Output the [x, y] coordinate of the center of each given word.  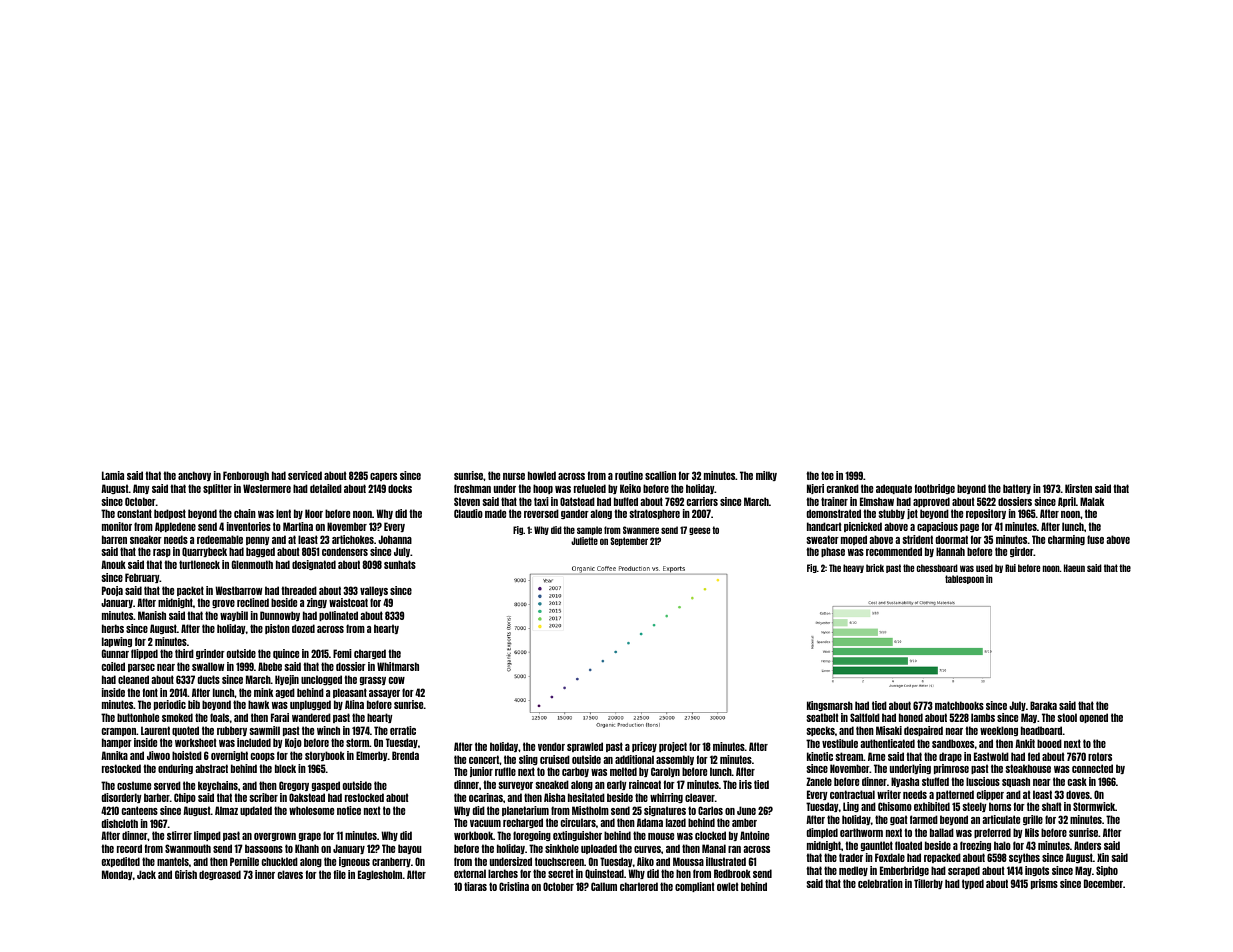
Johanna [395, 539]
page [969, 528]
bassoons [264, 848]
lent [283, 513]
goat [899, 820]
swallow [208, 666]
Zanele [819, 781]
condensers [345, 551]
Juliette [584, 541]
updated [256, 811]
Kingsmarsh [830, 706]
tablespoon [964, 579]
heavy [853, 568]
